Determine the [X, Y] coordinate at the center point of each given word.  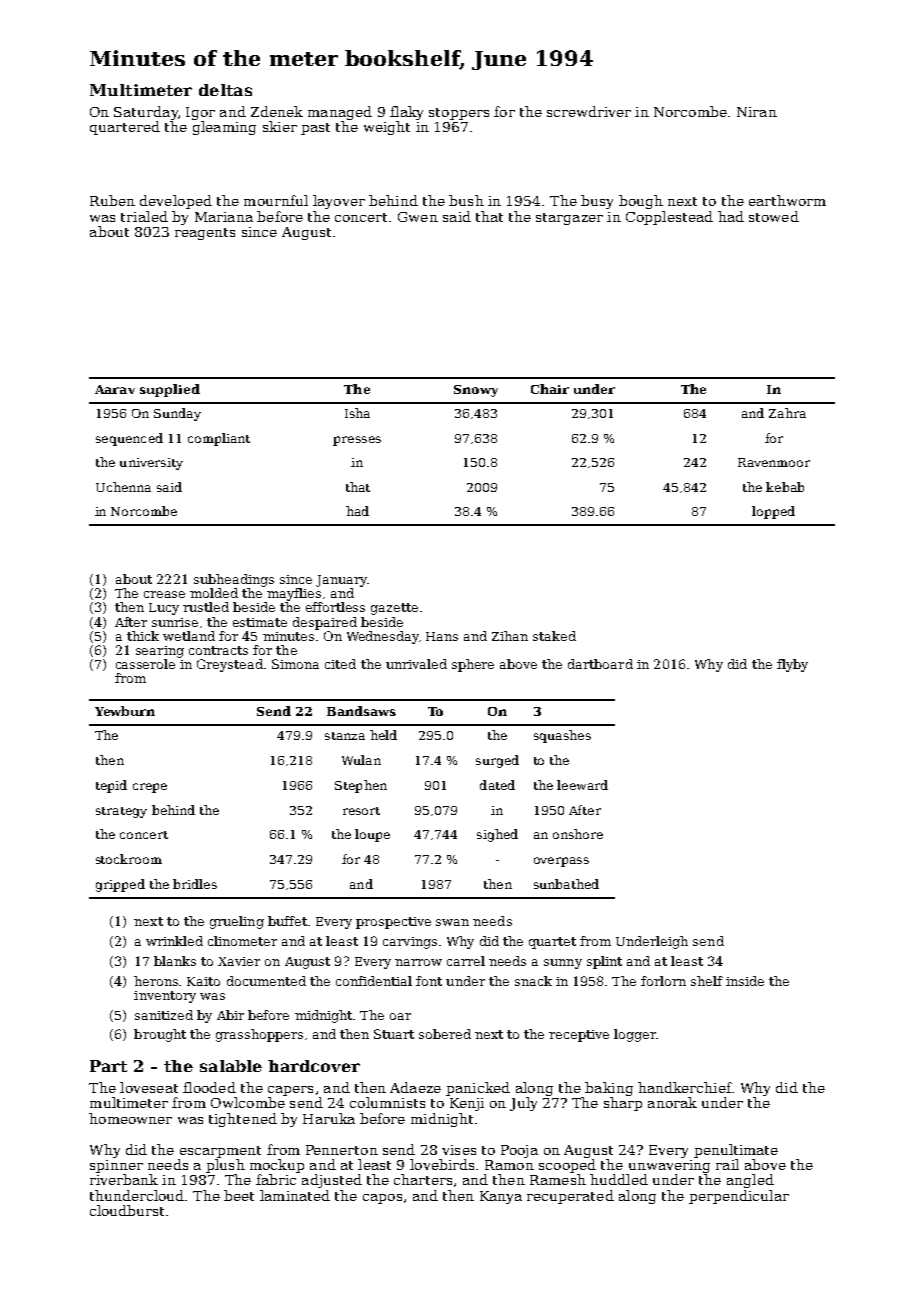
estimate [260, 622]
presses [357, 441]
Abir [230, 1015]
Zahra [787, 413]
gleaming [224, 128]
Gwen [418, 217]
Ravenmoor [774, 462]
